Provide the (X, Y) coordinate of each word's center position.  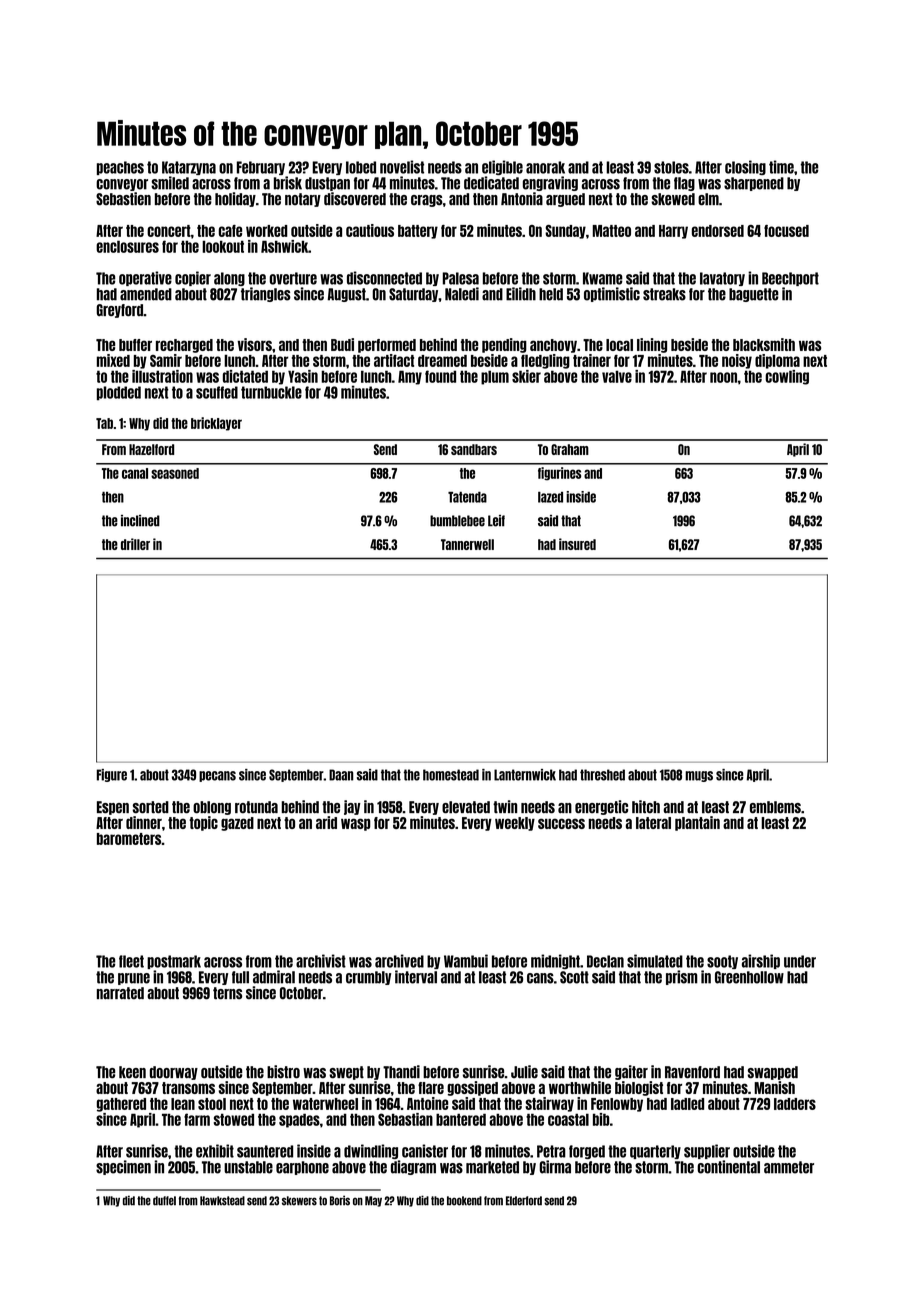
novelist (402, 167)
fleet (131, 961)
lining (652, 345)
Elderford (524, 1201)
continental (728, 1167)
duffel (164, 1201)
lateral (653, 823)
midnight (555, 961)
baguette (754, 295)
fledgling (545, 361)
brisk (288, 183)
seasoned (175, 473)
